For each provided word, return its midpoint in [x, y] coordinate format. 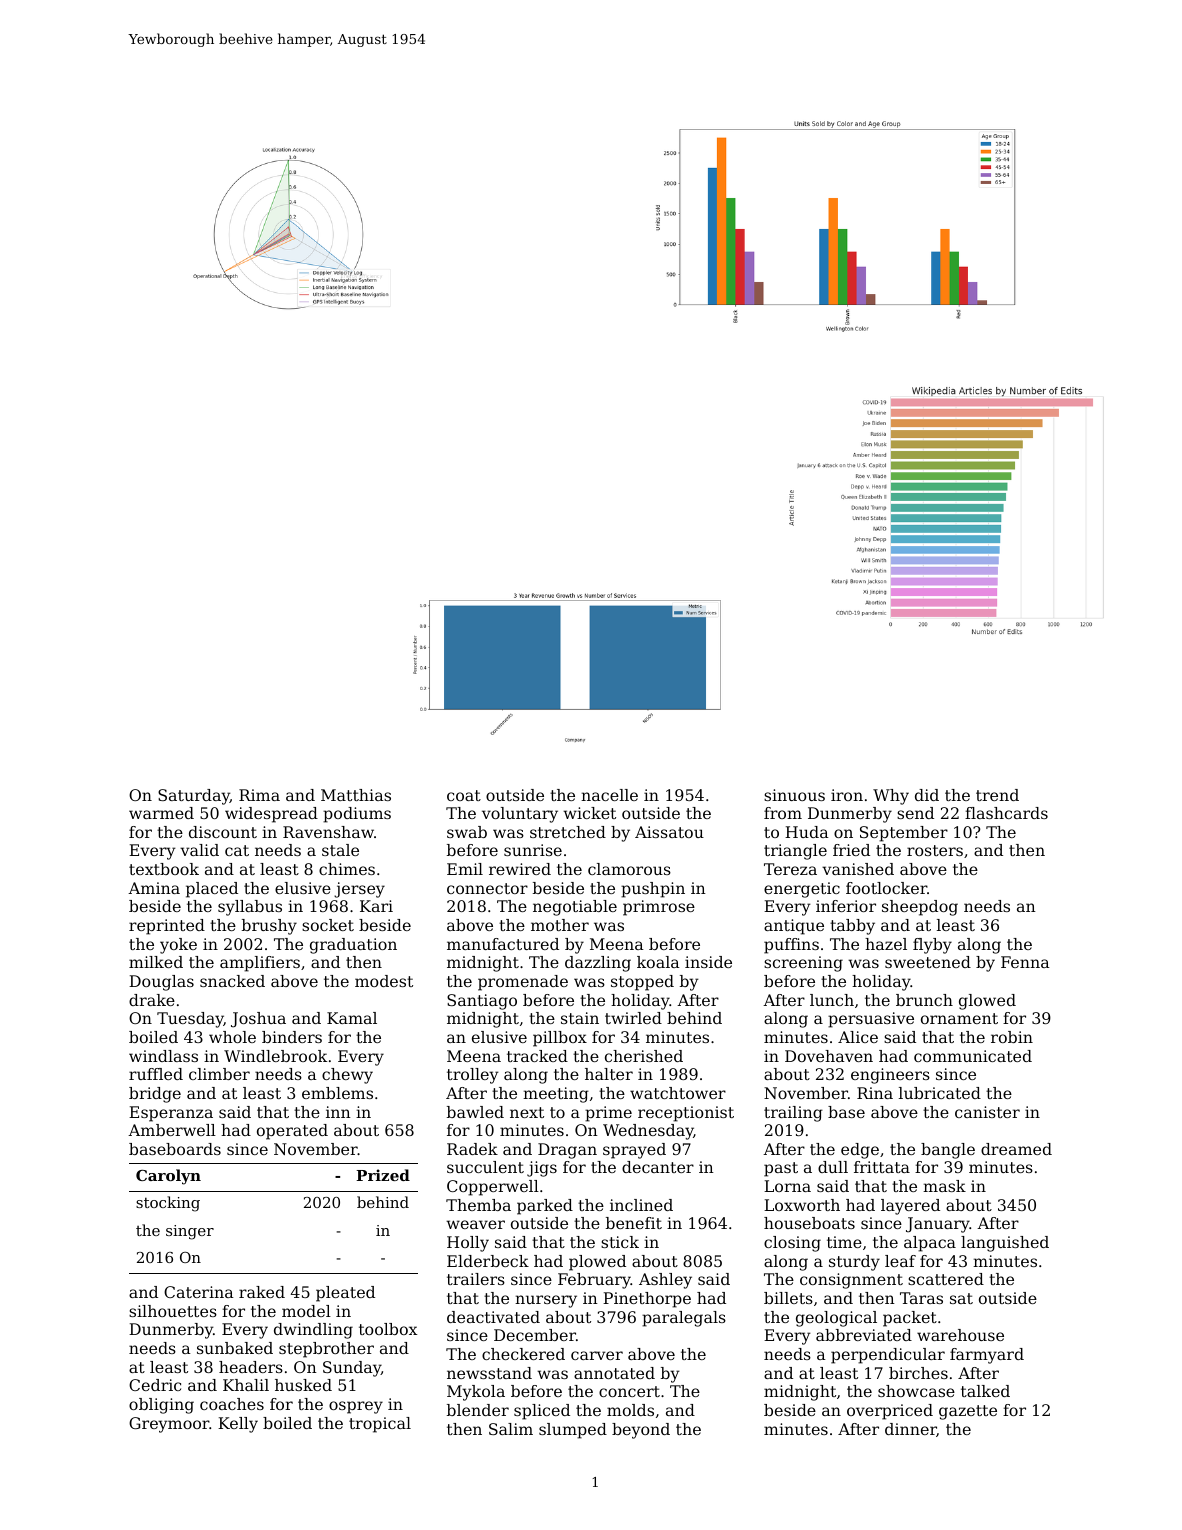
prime [608, 1114]
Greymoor [169, 1425]
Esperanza [171, 1114]
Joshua [258, 1020]
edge [860, 1151]
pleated [345, 1294]
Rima [259, 795]
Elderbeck [488, 1261]
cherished [644, 1056]
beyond [641, 1431]
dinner [911, 1430]
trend [997, 795]
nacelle [609, 795]
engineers [890, 1076]
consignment [851, 1281]
